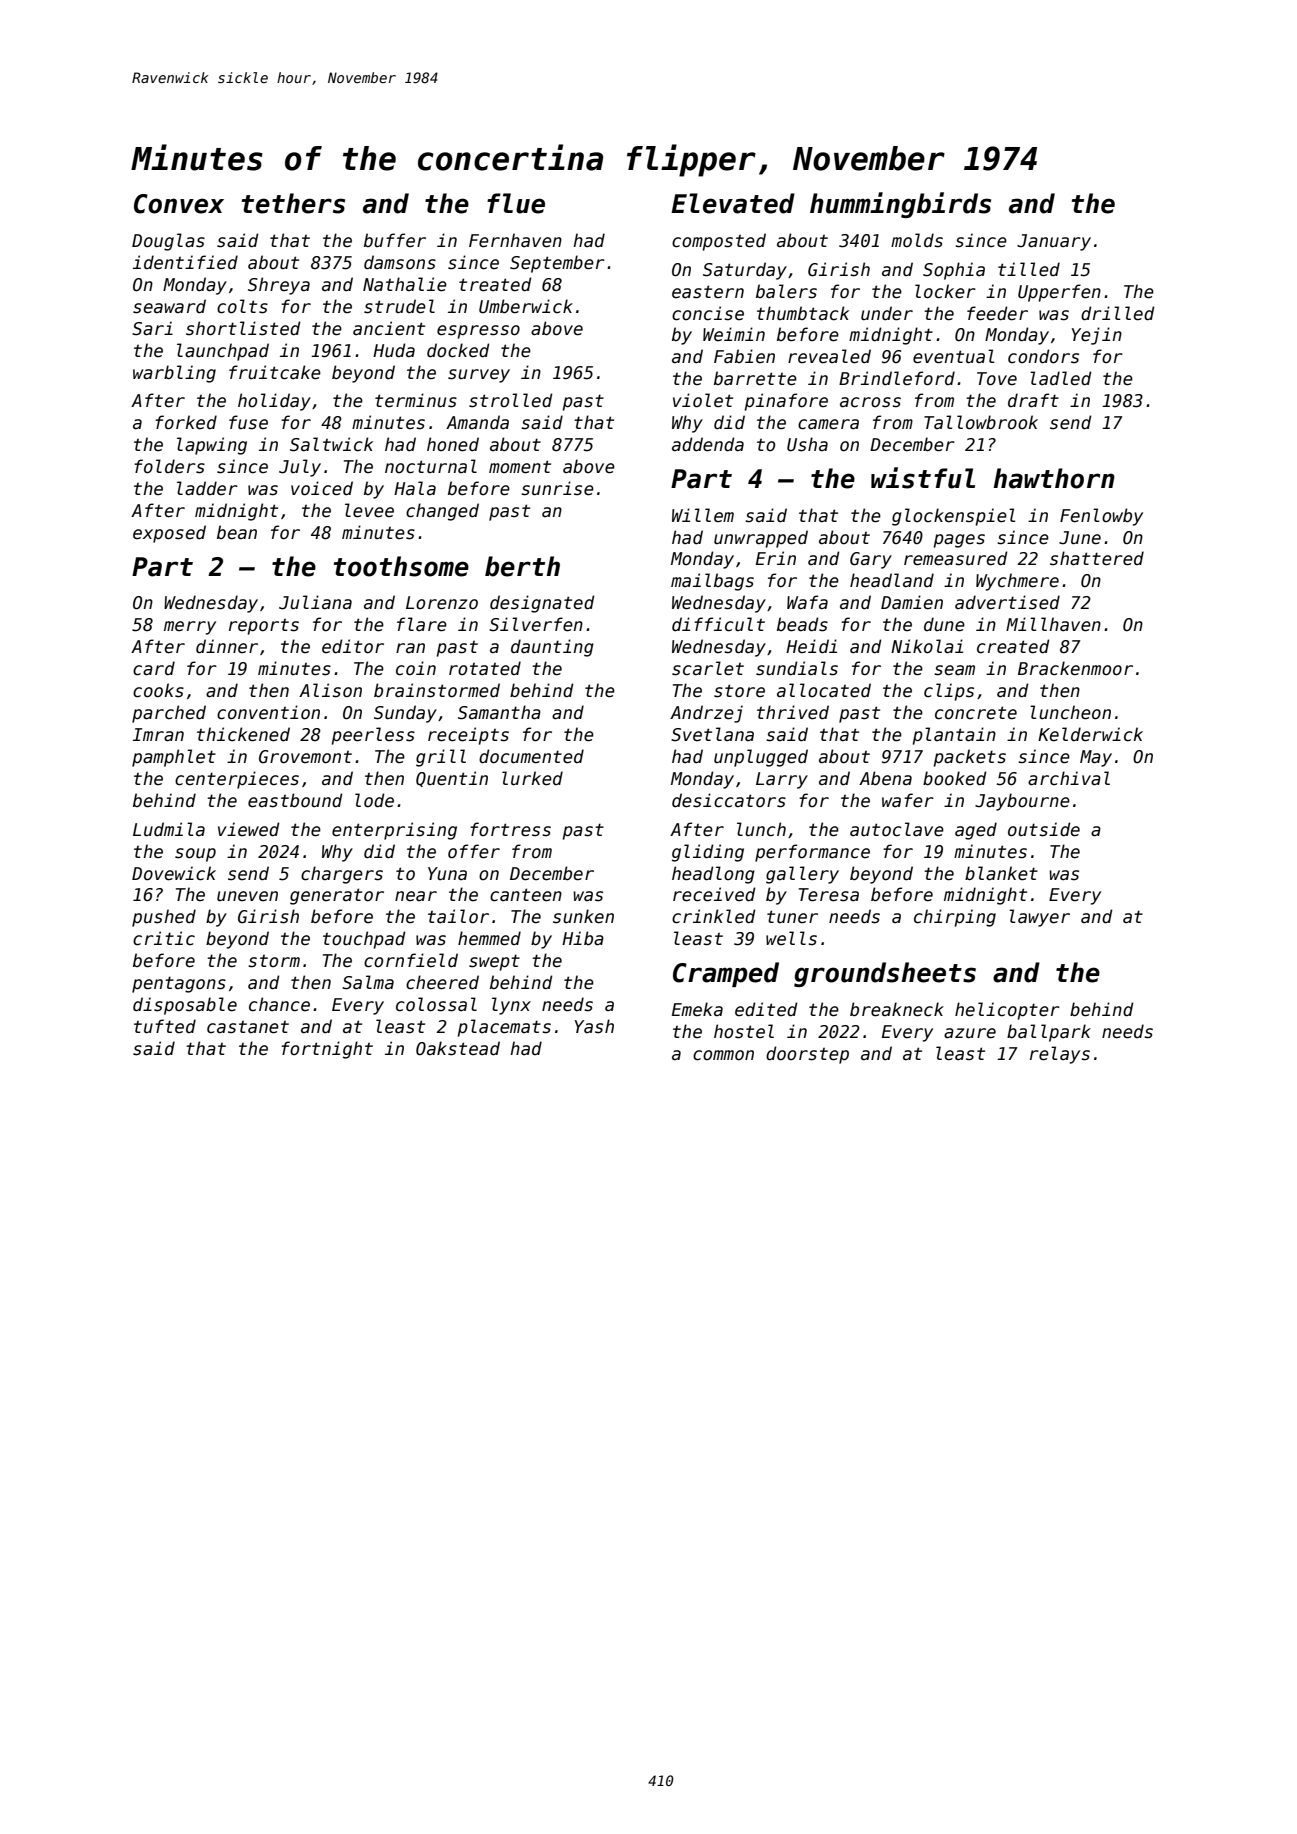 This image has width=1297, height=1834. Describe the element at coordinates (411, 960) in the image. I see `cornfield` at that location.
